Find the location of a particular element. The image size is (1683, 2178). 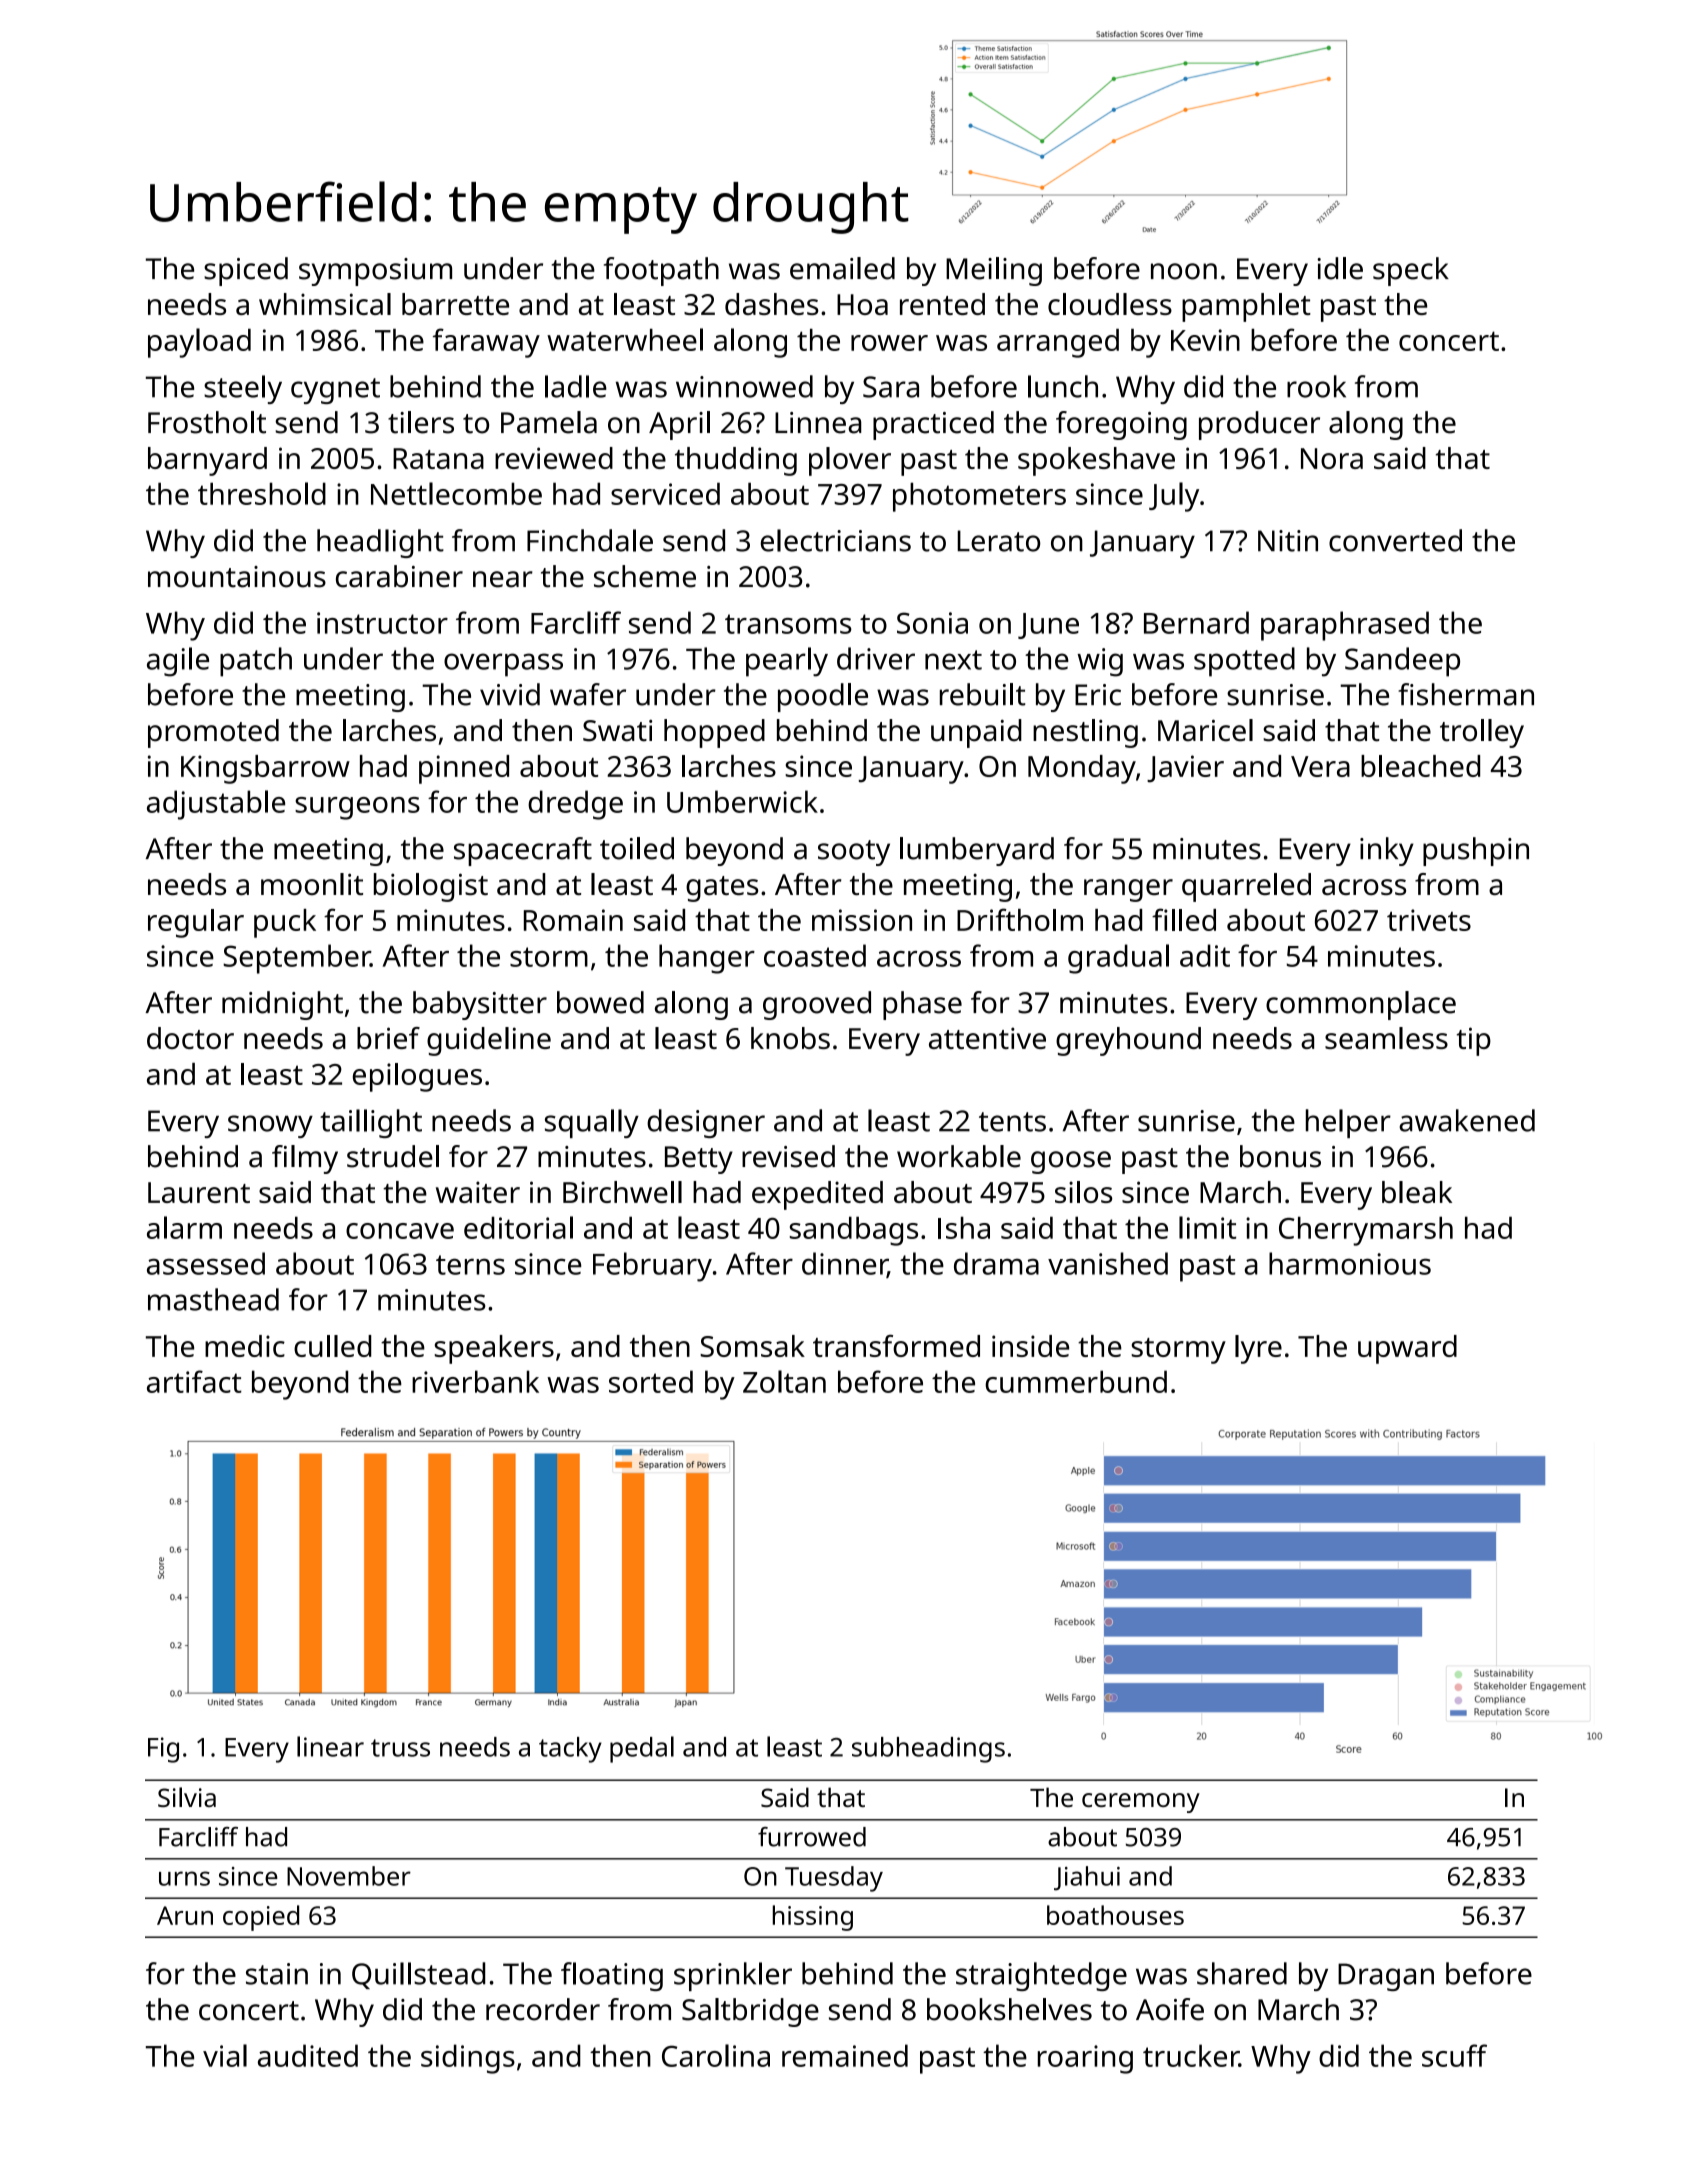

Maricel is located at coordinates (1205, 730).
